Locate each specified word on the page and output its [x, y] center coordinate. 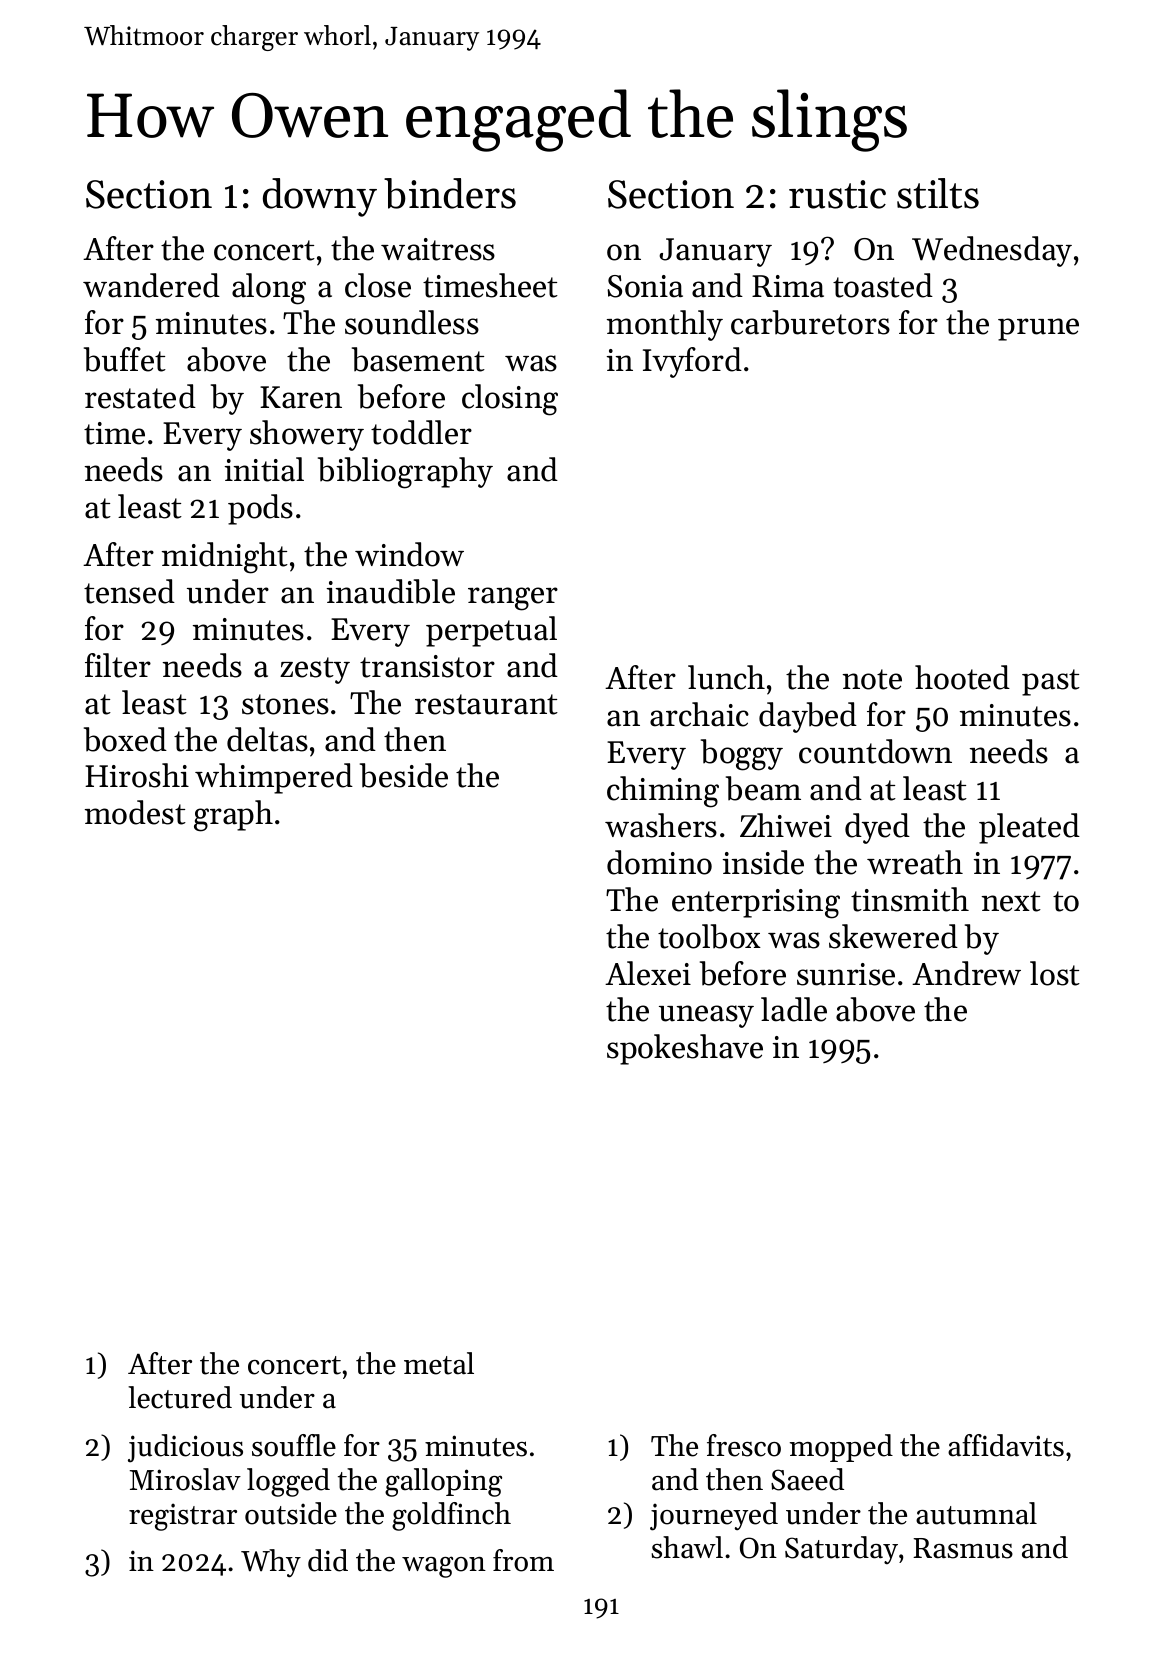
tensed [129, 591]
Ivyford [692, 362]
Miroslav [185, 1479]
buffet [125, 359]
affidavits [1006, 1445]
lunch [726, 677]
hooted [962, 677]
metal [439, 1363]
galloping [443, 1482]
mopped [841, 1448]
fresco [744, 1445]
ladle [794, 1009]
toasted [883, 285]
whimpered [274, 778]
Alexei [648, 973]
